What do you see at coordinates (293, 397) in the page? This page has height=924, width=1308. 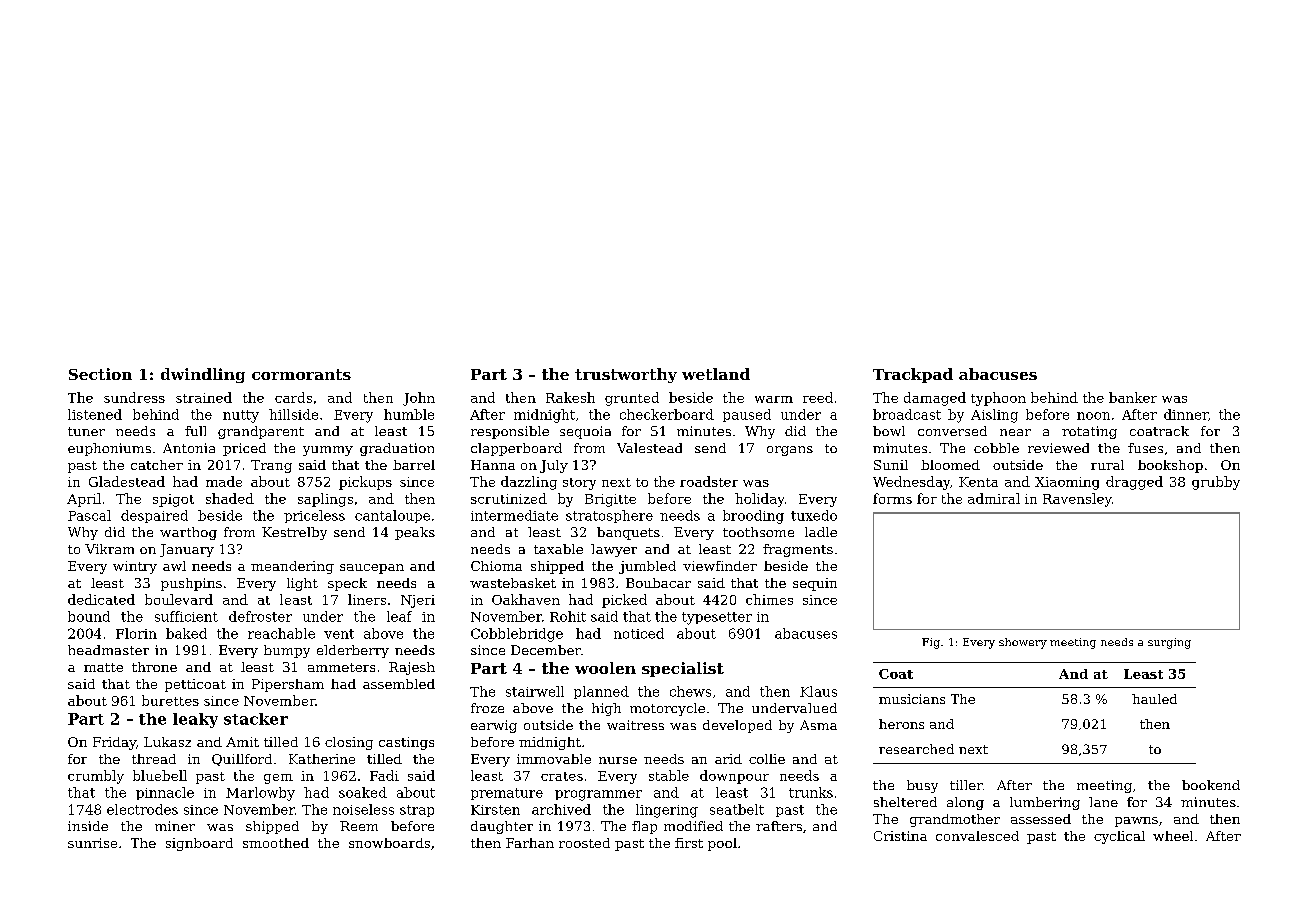 I see `cards` at bounding box center [293, 397].
